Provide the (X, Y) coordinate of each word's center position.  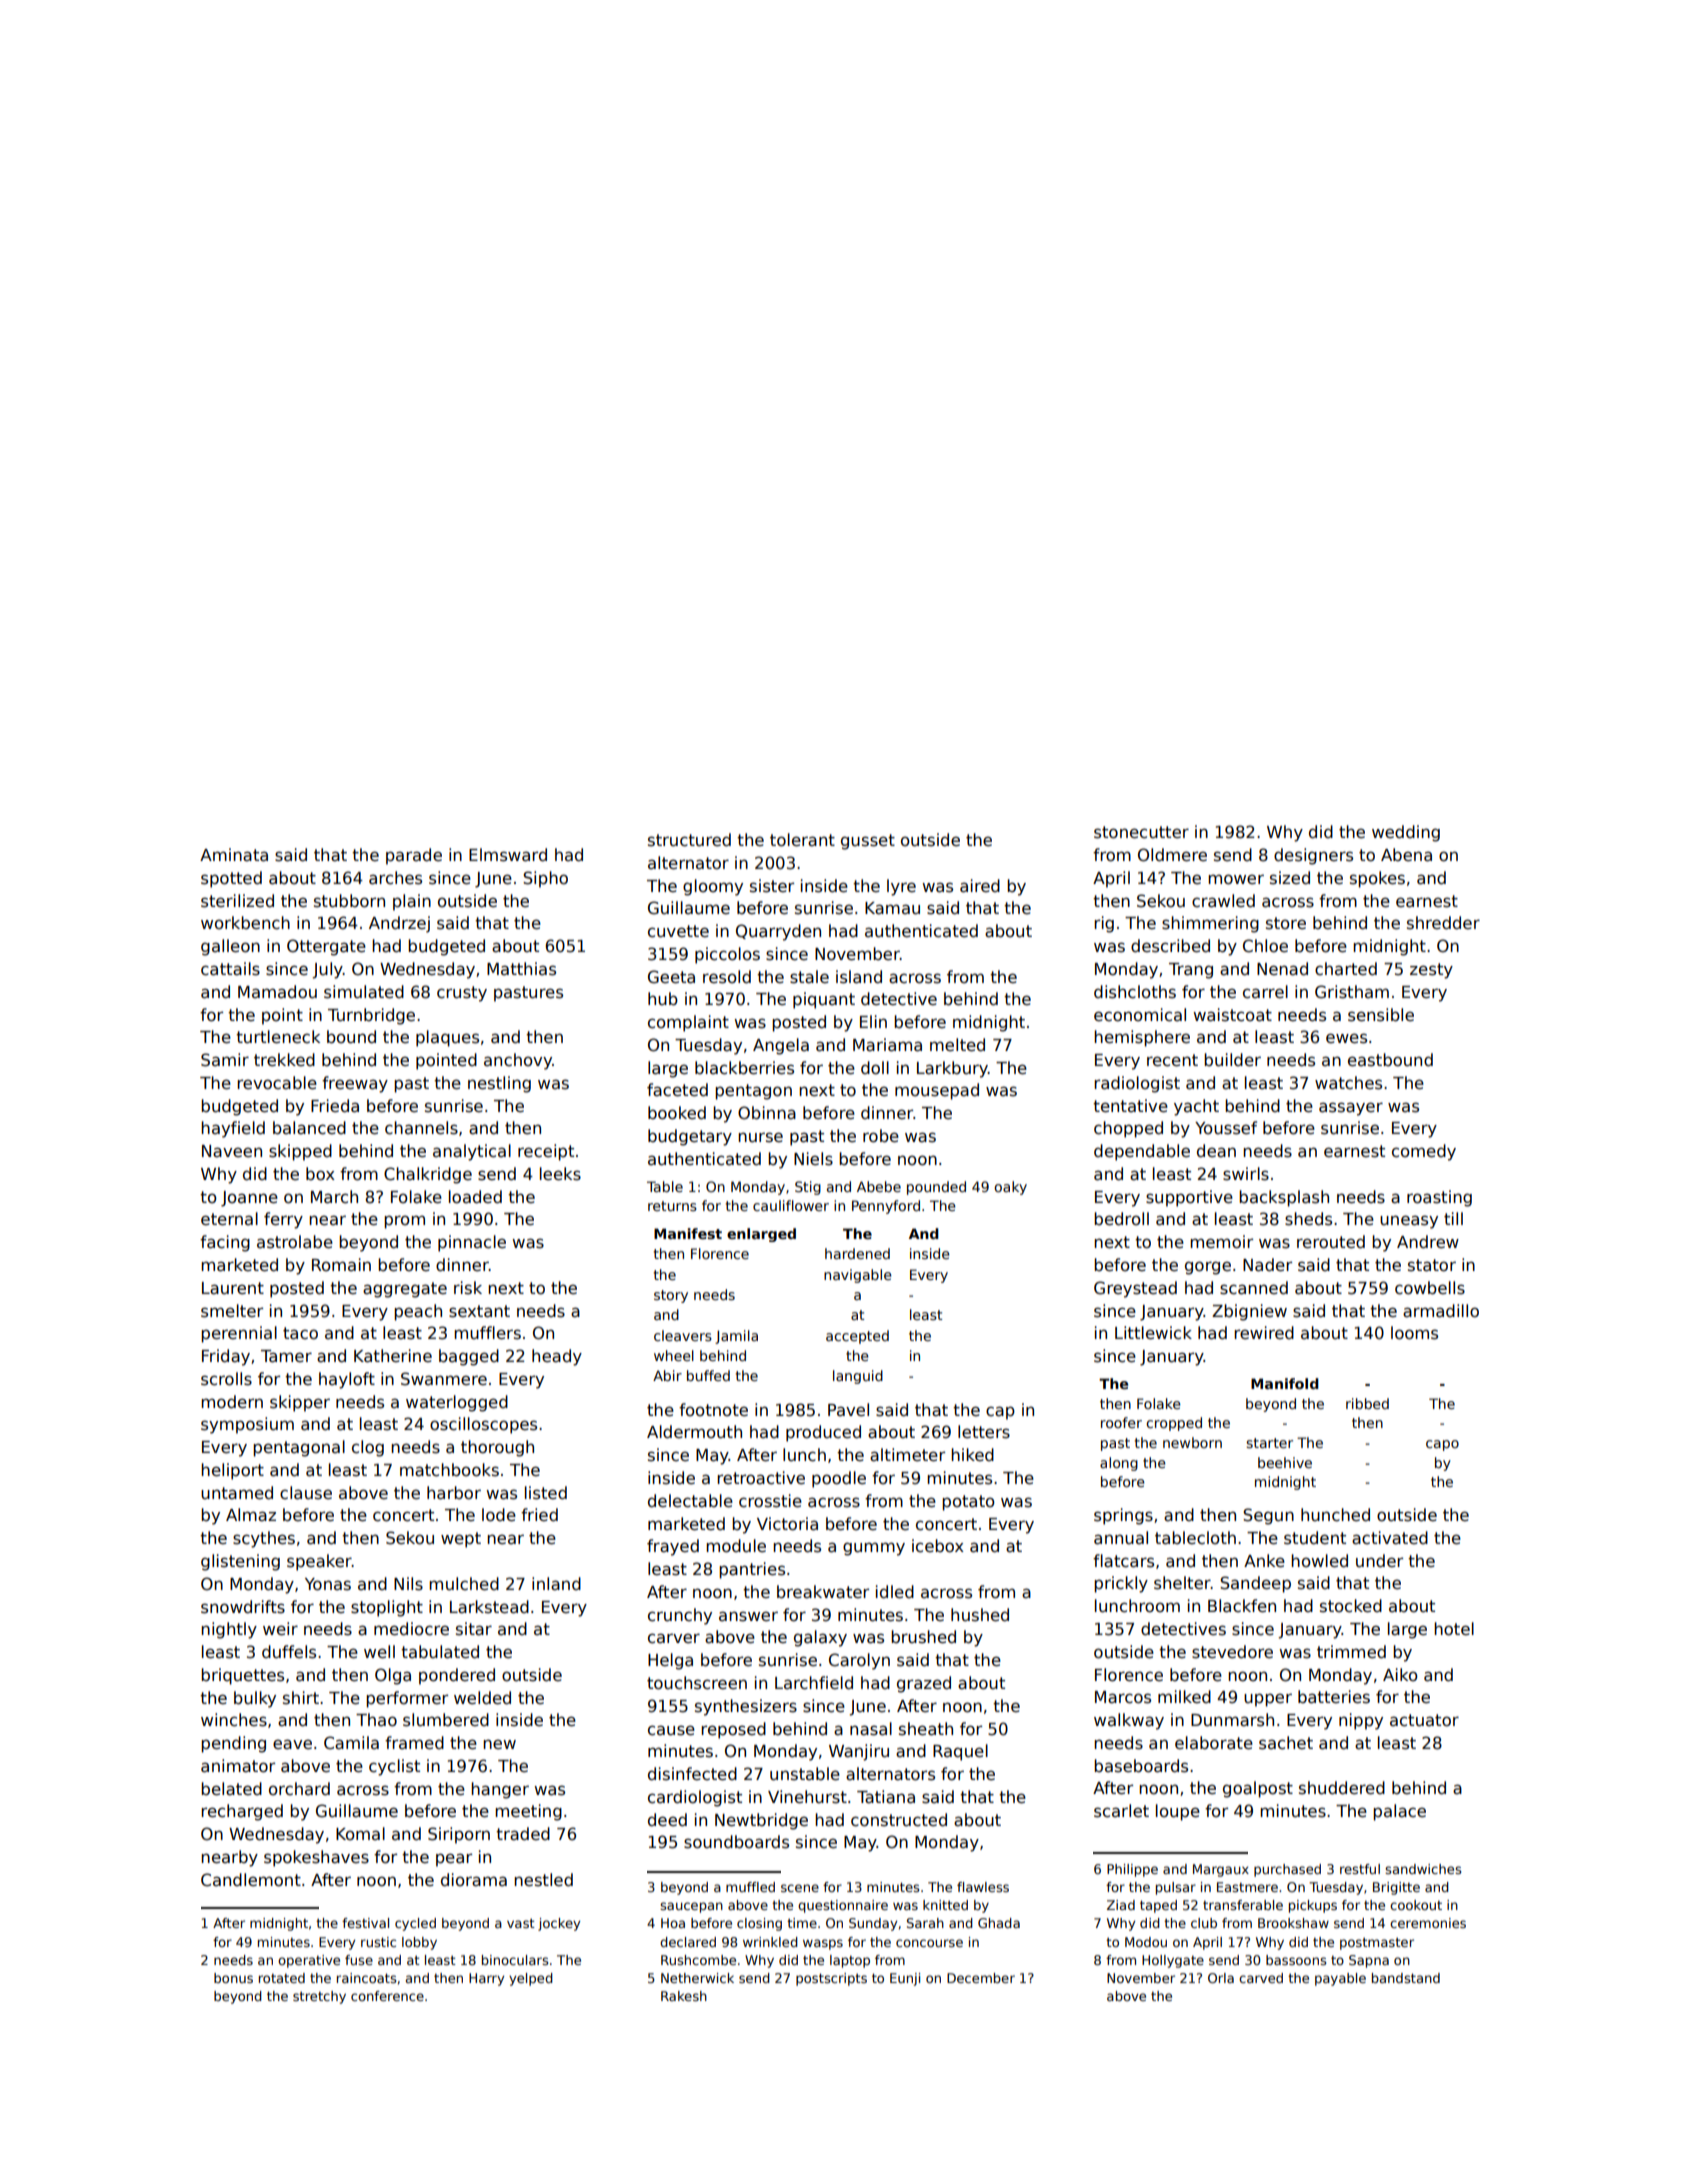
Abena (1406, 855)
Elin (873, 1021)
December (981, 1978)
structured (689, 840)
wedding (1406, 833)
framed (414, 1743)
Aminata (234, 855)
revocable (277, 1083)
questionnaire (843, 1906)
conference (387, 1996)
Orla (1221, 1978)
